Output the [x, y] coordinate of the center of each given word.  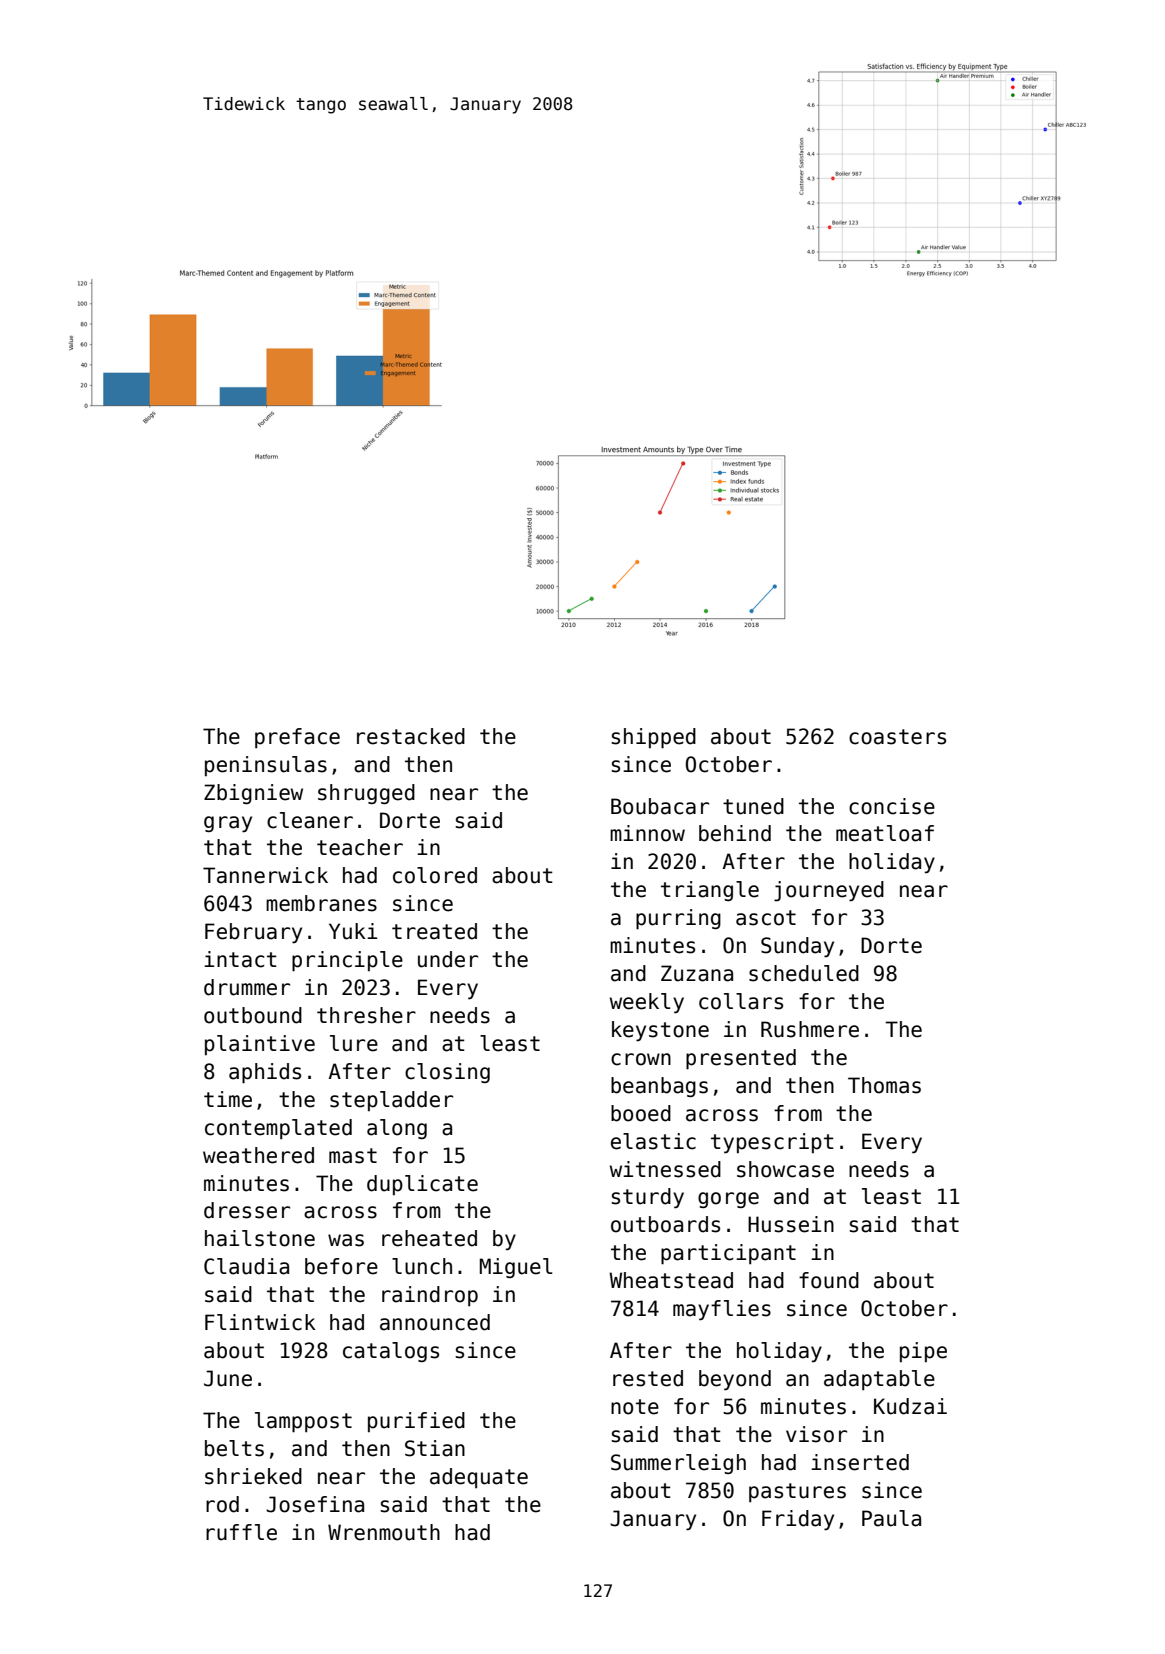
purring [678, 919]
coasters [897, 737]
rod [222, 1504]
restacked [411, 736]
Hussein [791, 1224]
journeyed [829, 891]
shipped [653, 738]
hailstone [260, 1238]
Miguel [516, 1268]
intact [240, 959]
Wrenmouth [384, 1532]
